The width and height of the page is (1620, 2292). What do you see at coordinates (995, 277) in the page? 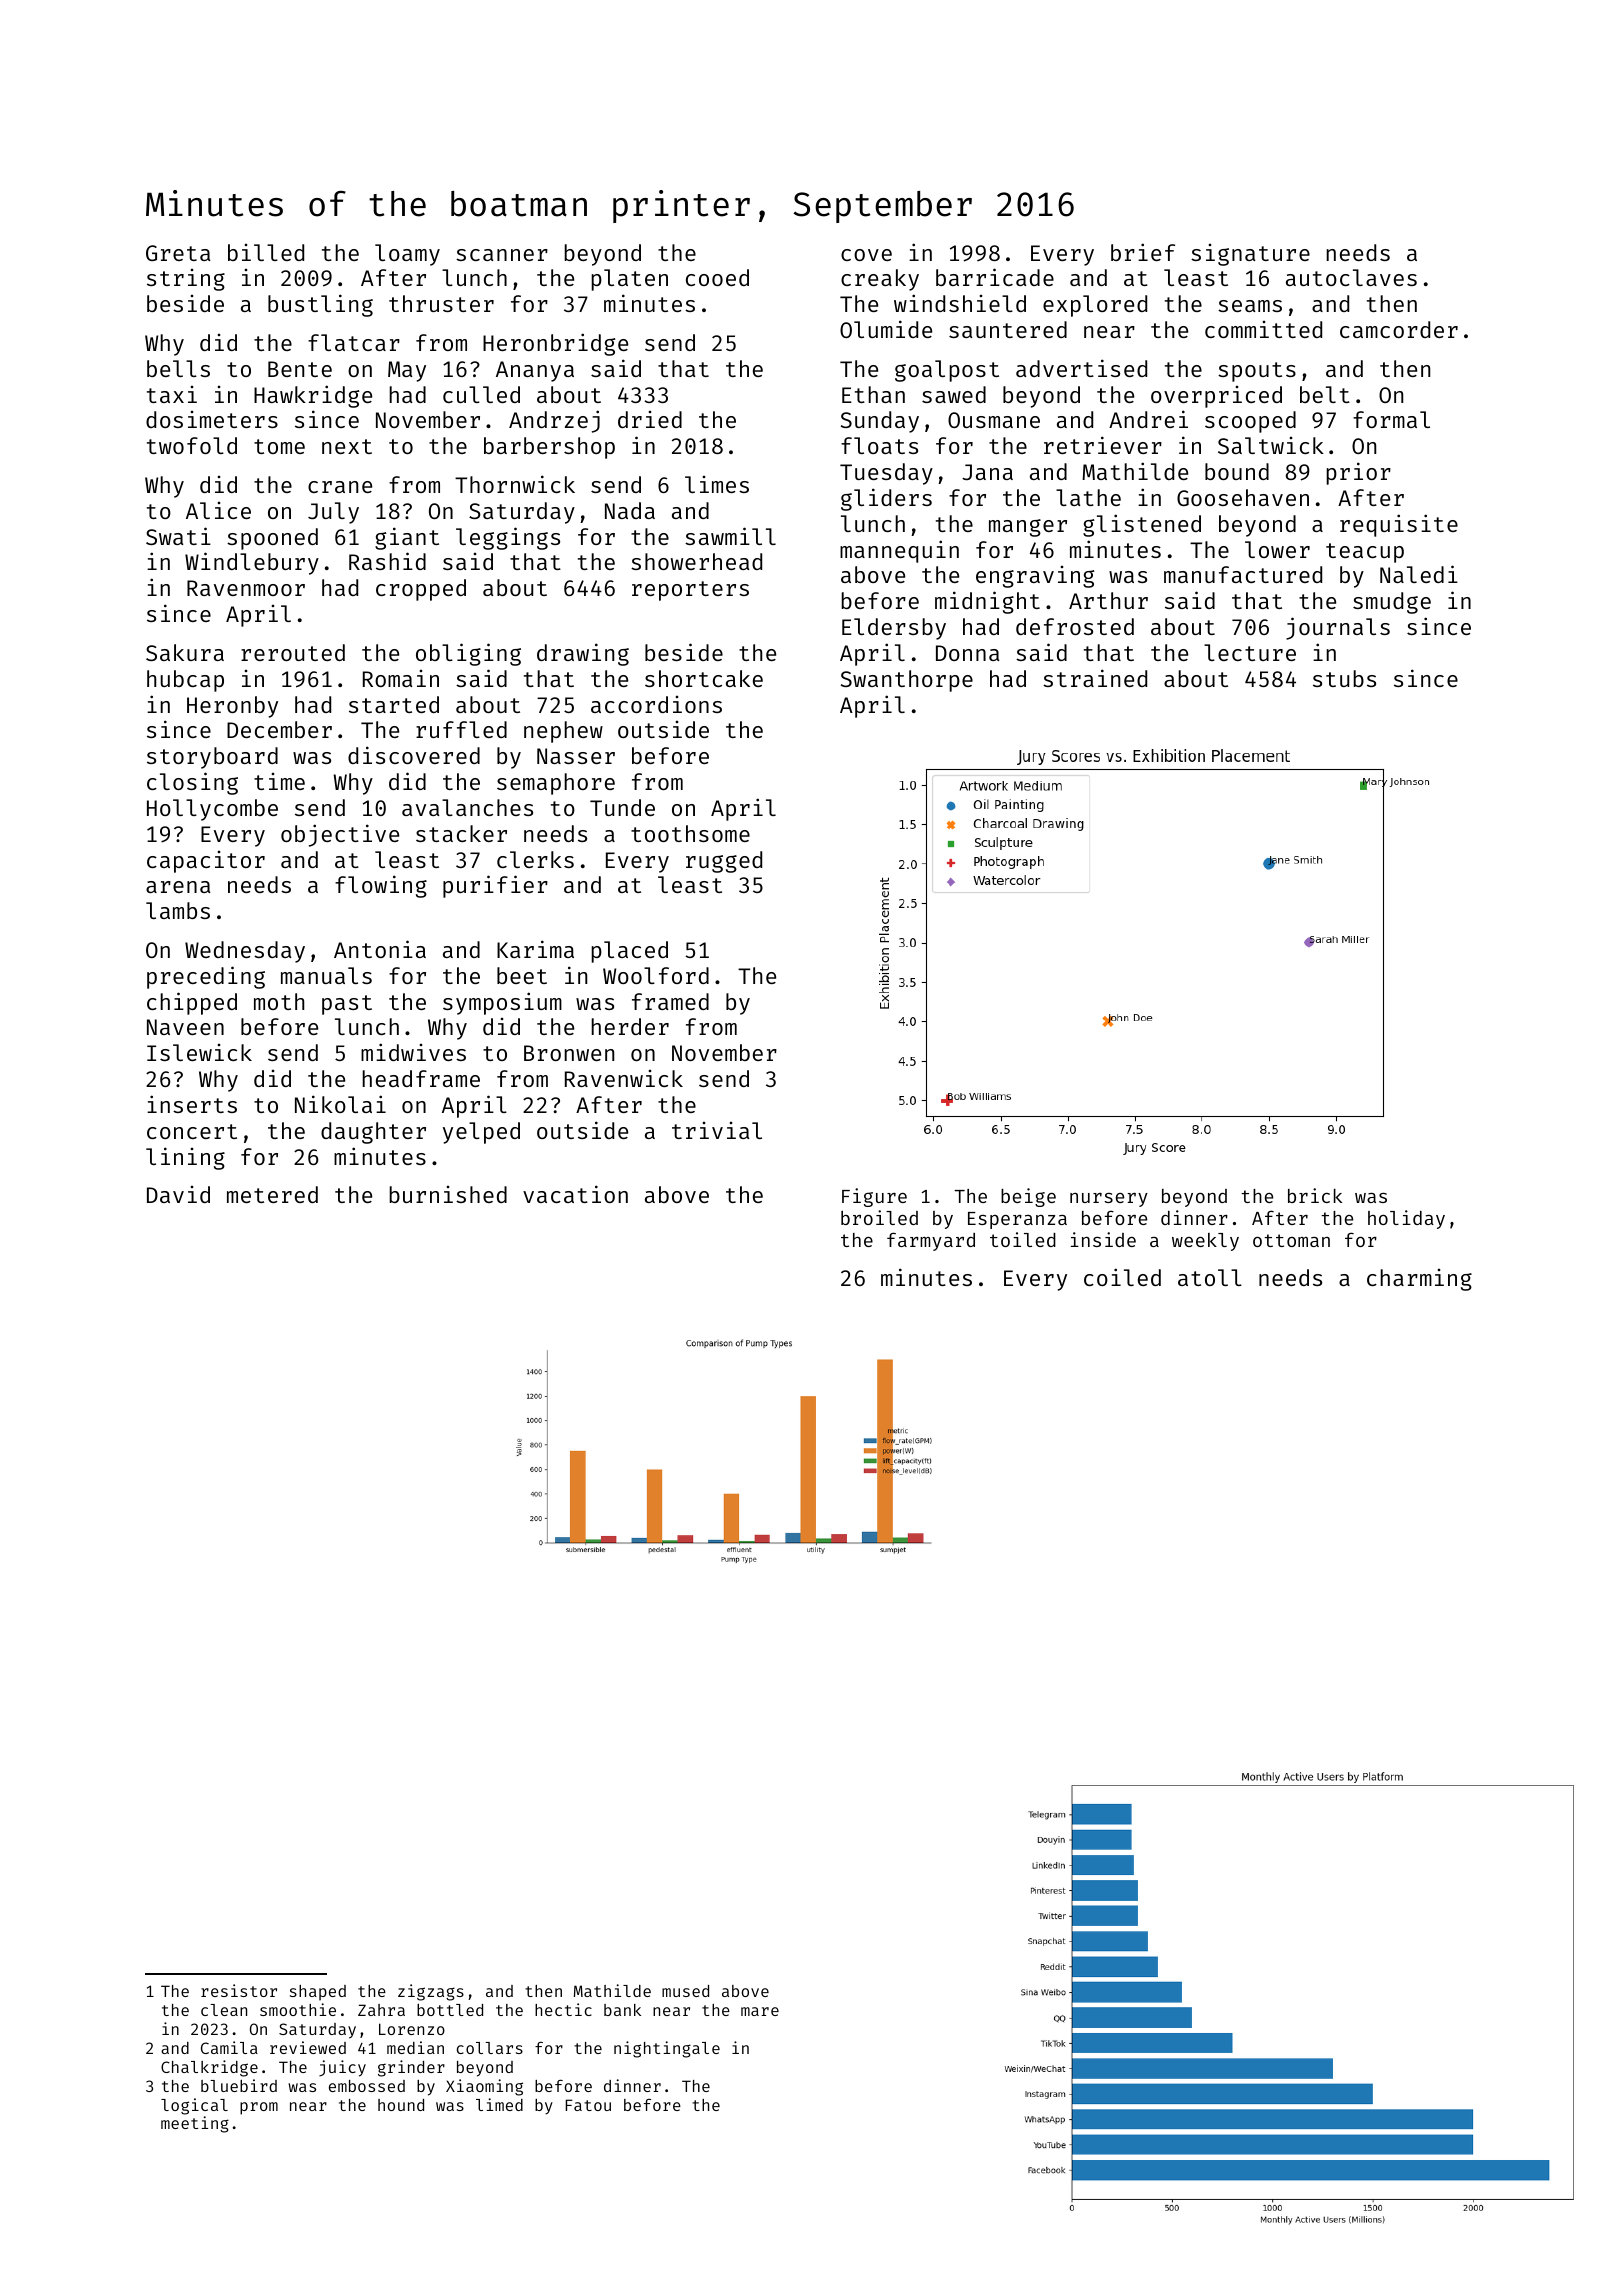
I see `barricade` at bounding box center [995, 277].
